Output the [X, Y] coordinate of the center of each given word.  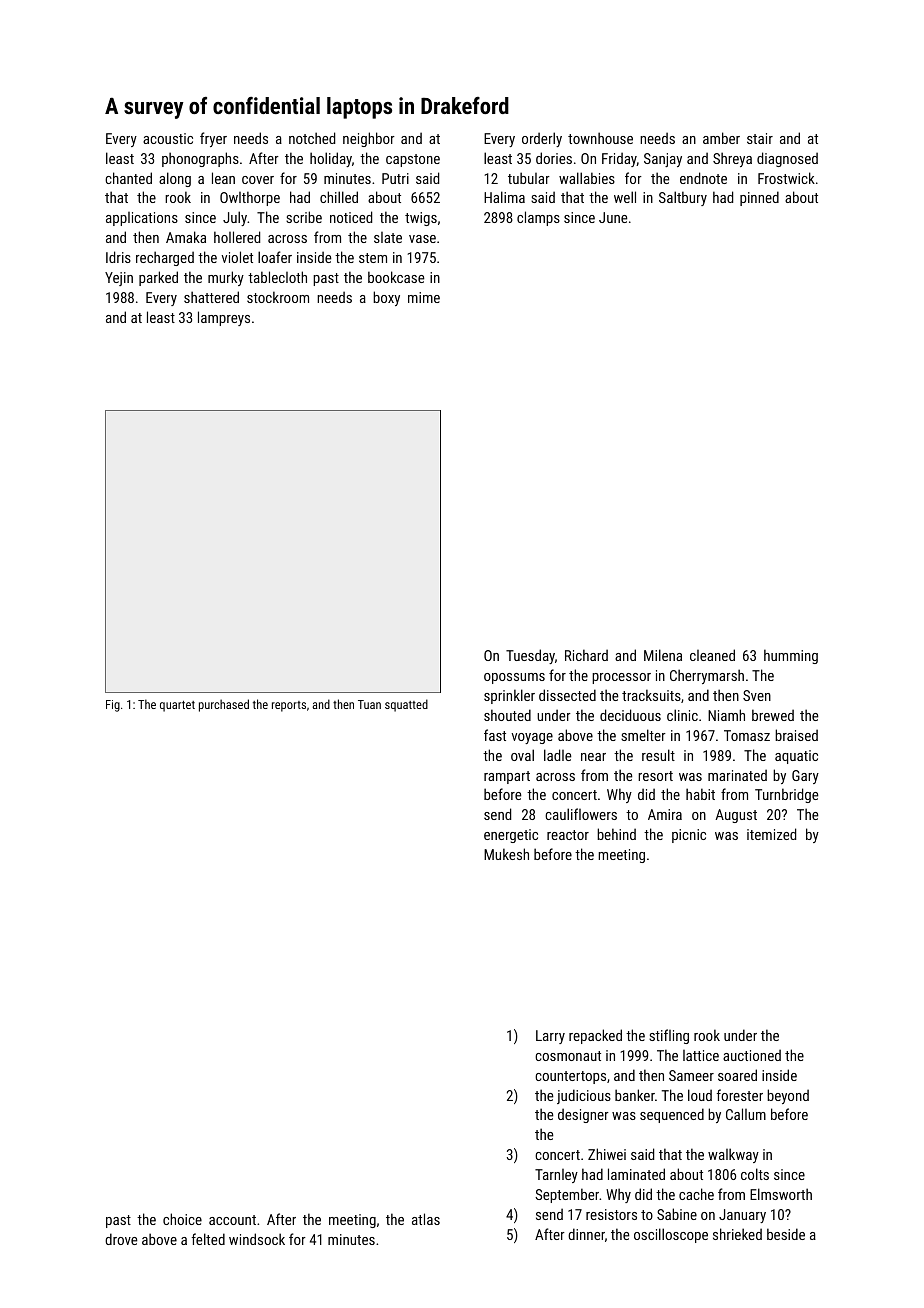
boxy [386, 298]
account [232, 1220]
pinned [759, 198]
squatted [406, 705]
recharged [165, 258]
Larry [550, 1037]
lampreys [224, 318]
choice [182, 1219]
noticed [351, 217]
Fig [113, 706]
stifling [669, 1036]
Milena [663, 655]
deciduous [630, 715]
